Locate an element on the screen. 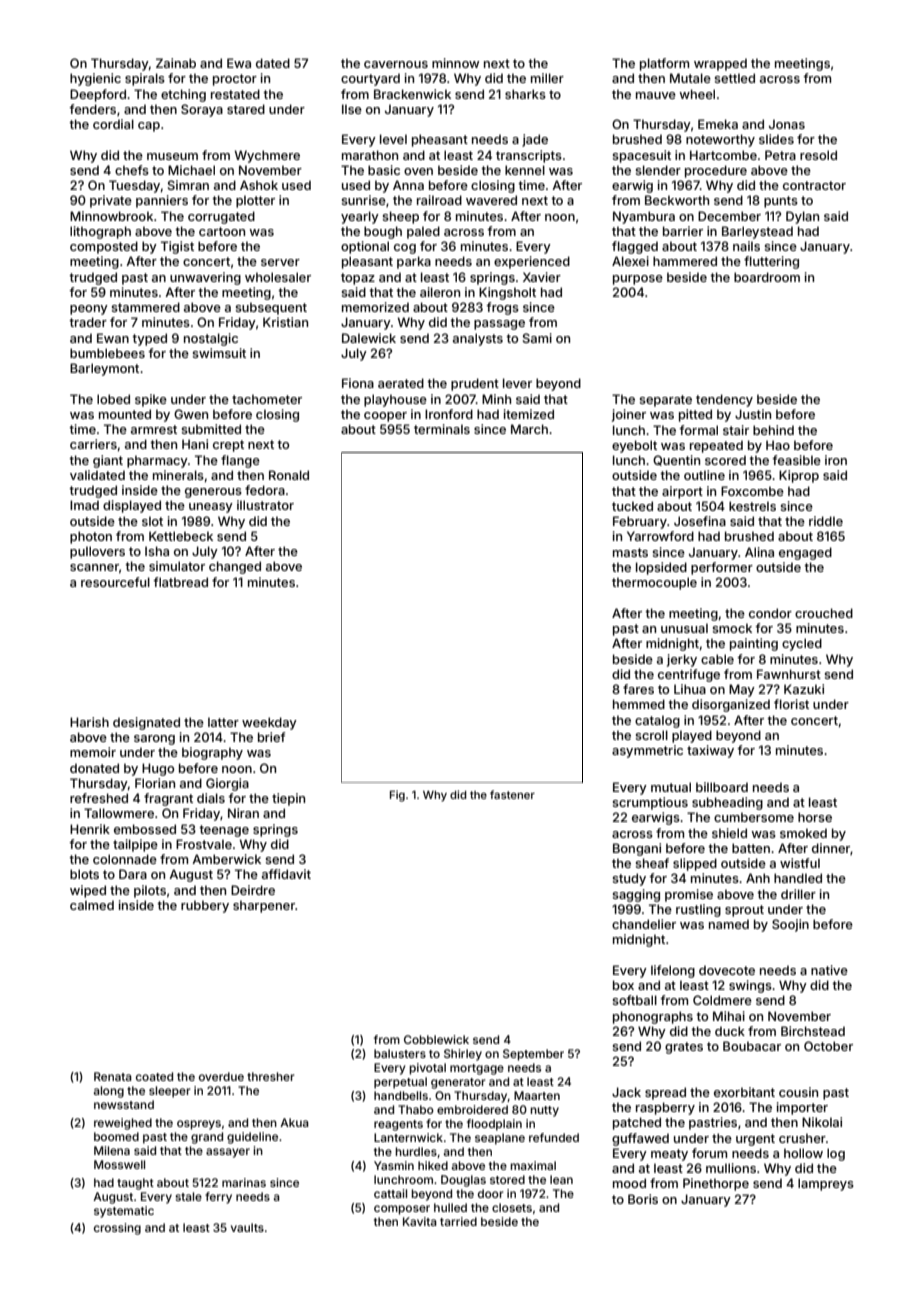  oven is located at coordinates (418, 171).
